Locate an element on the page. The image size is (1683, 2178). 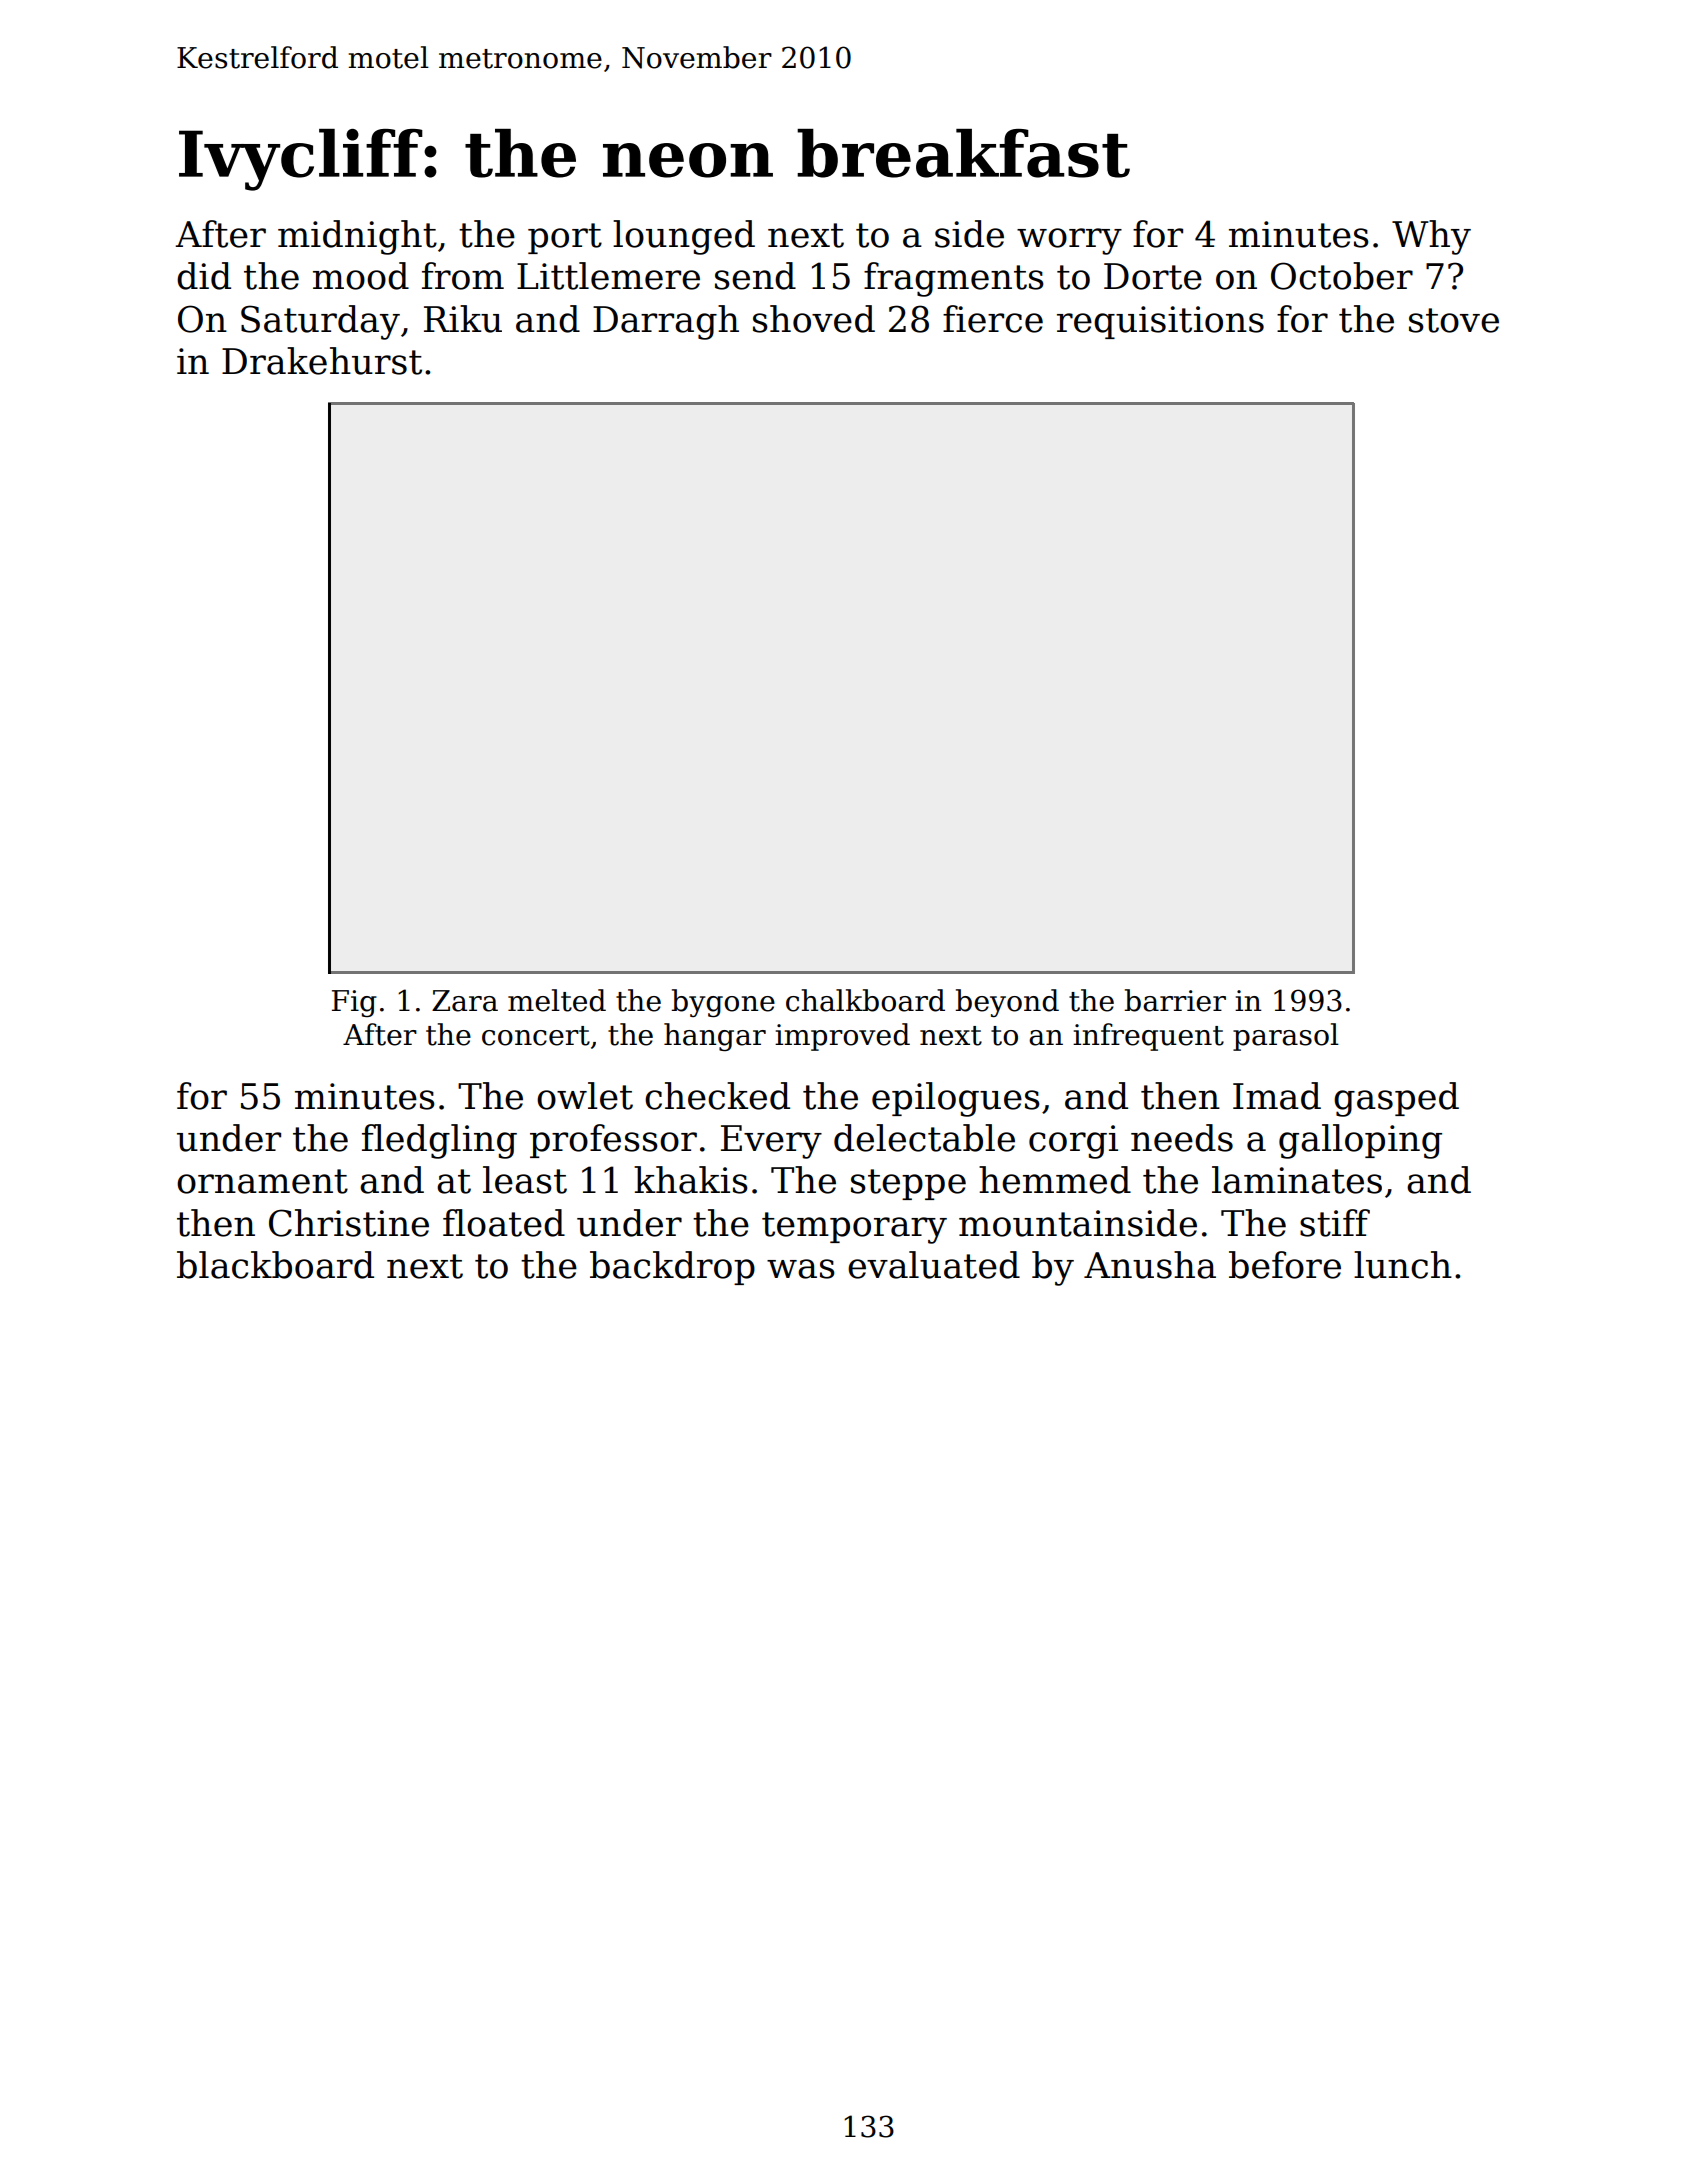
midnight is located at coordinates (357, 237).
